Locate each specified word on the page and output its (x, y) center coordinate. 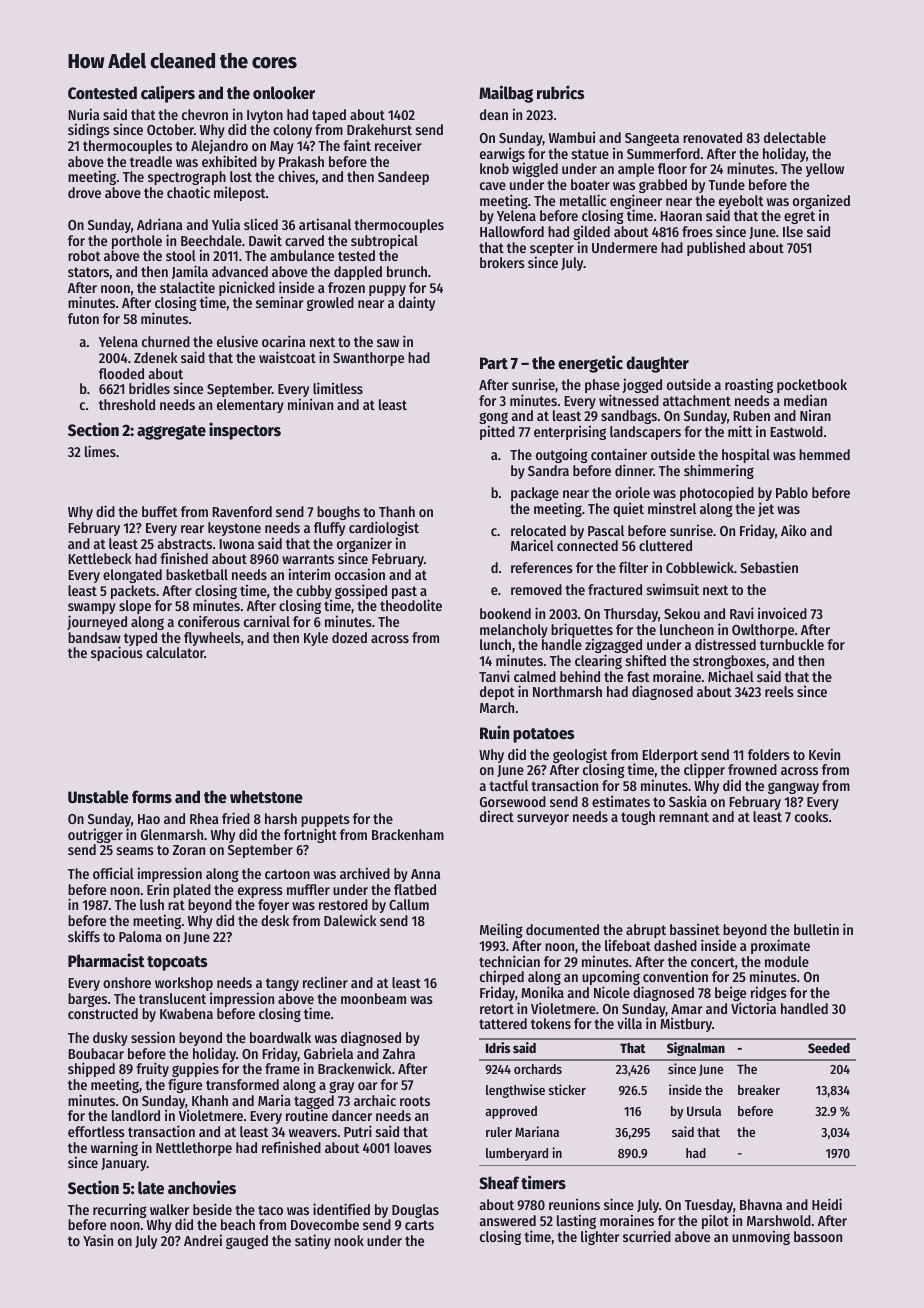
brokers (502, 262)
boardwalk (280, 1037)
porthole (137, 242)
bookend (505, 613)
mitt (740, 431)
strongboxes (729, 662)
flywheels (212, 639)
